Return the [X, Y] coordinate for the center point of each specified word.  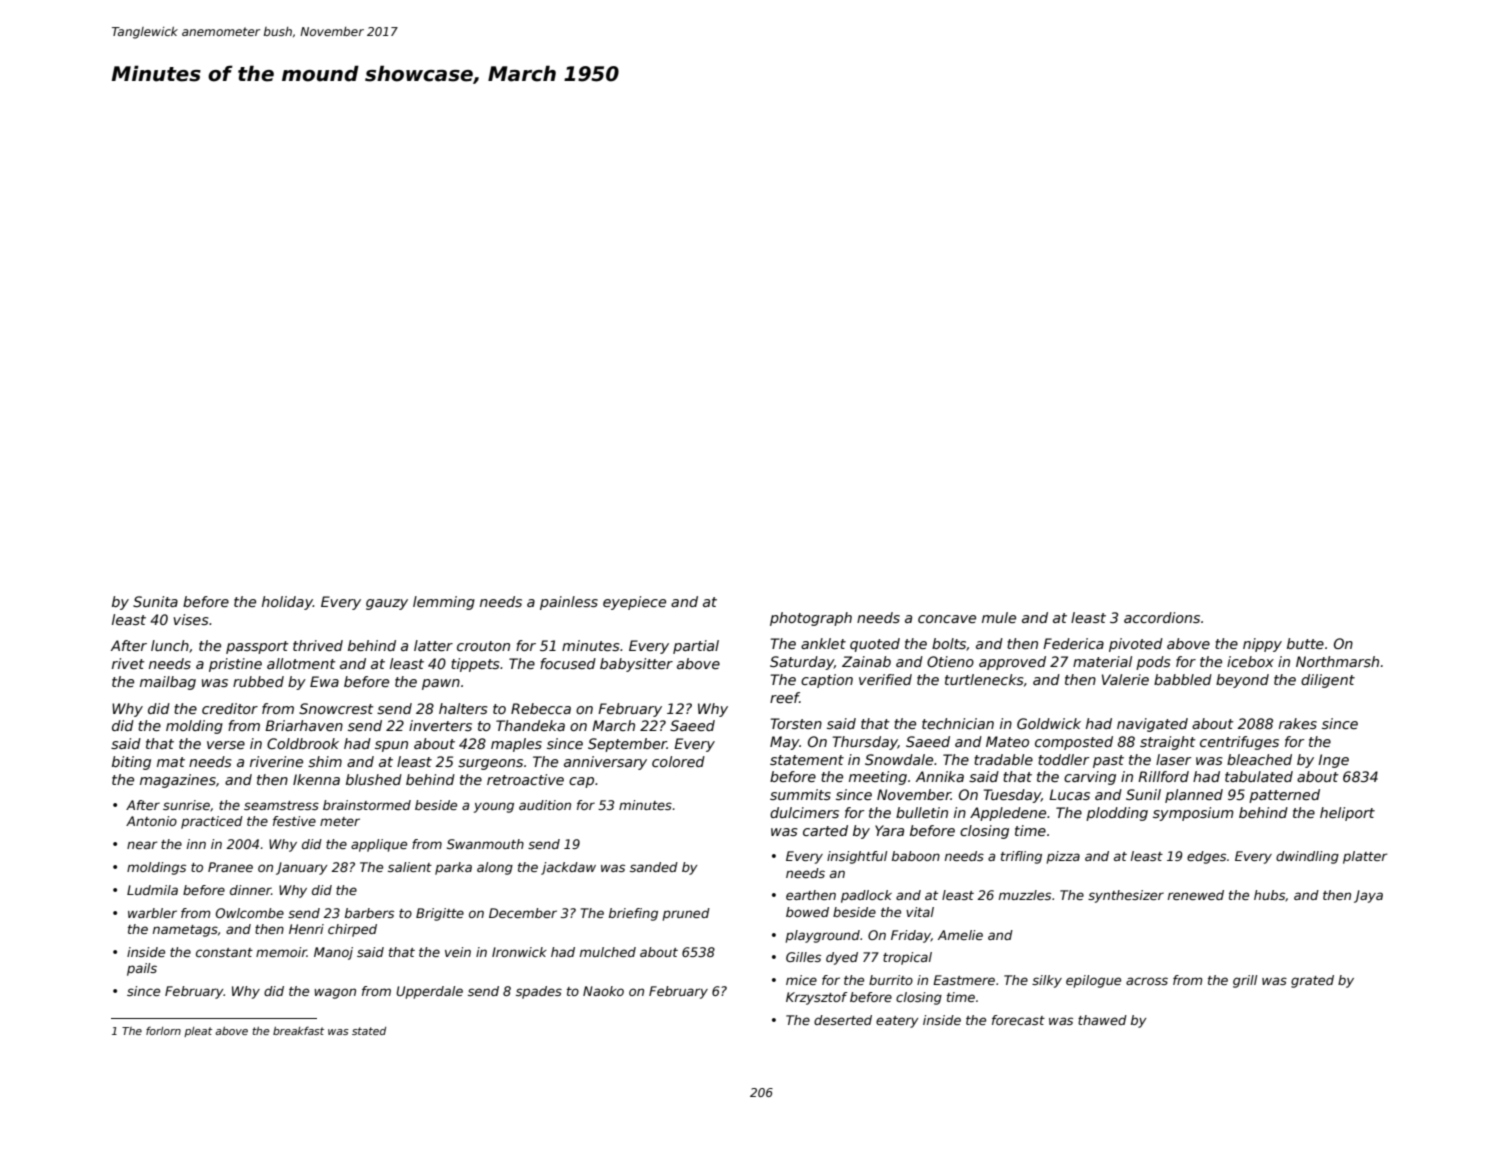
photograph [811, 619]
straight [1168, 743]
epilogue [1093, 981]
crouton [483, 646]
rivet [128, 663]
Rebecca [541, 708]
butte [1305, 643]
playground [823, 936]
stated [369, 1031]
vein [458, 952]
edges [1206, 857]
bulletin [922, 812]
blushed [374, 779]
